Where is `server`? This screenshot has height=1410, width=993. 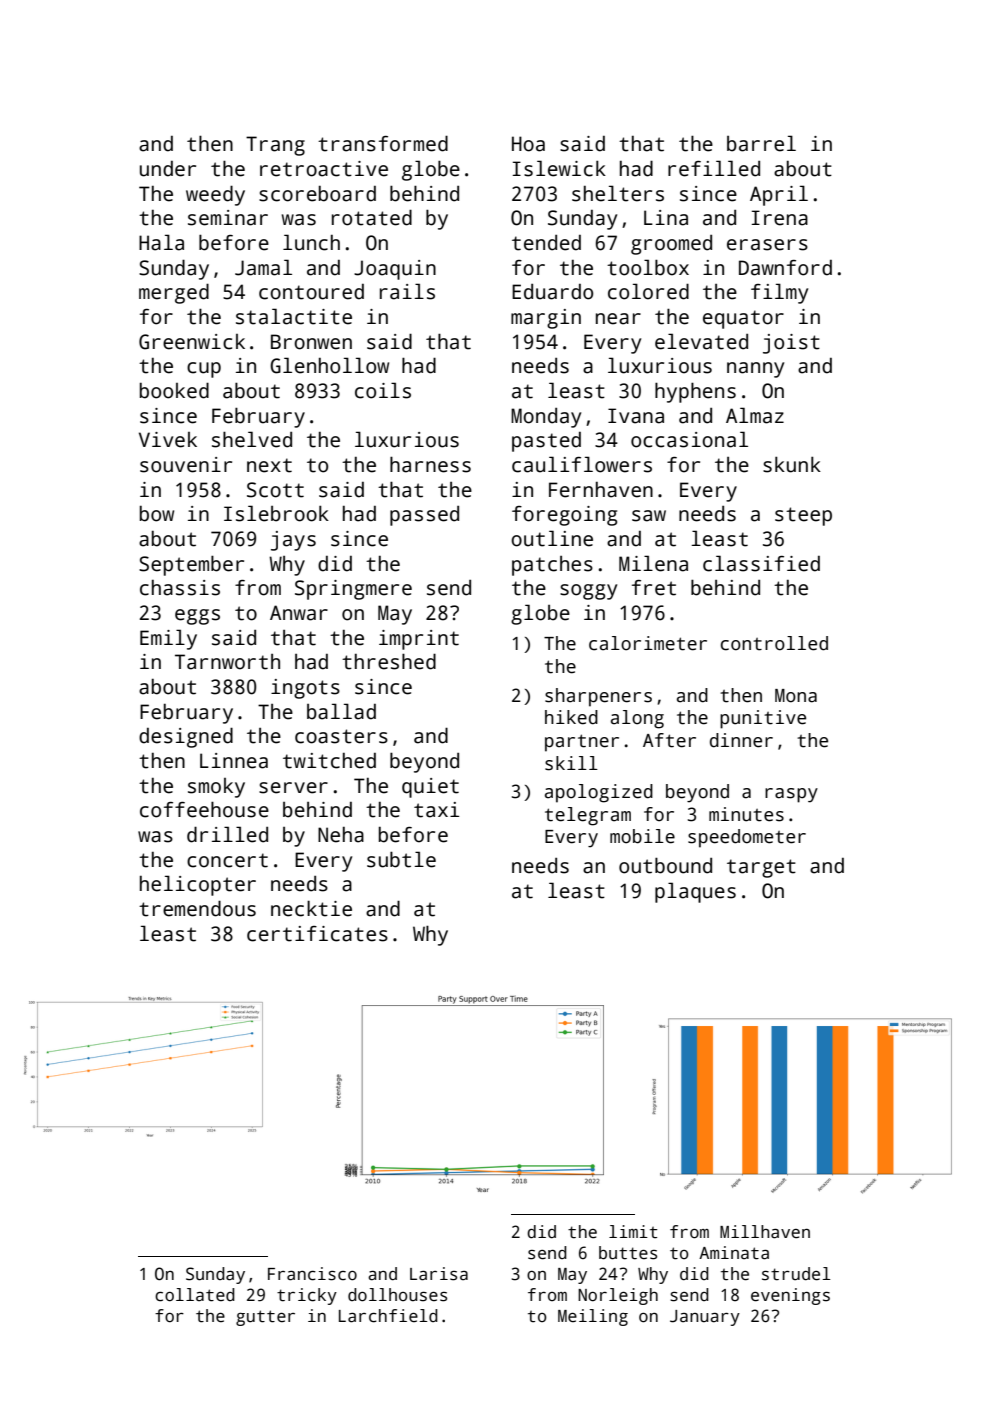
server is located at coordinates (293, 788).
